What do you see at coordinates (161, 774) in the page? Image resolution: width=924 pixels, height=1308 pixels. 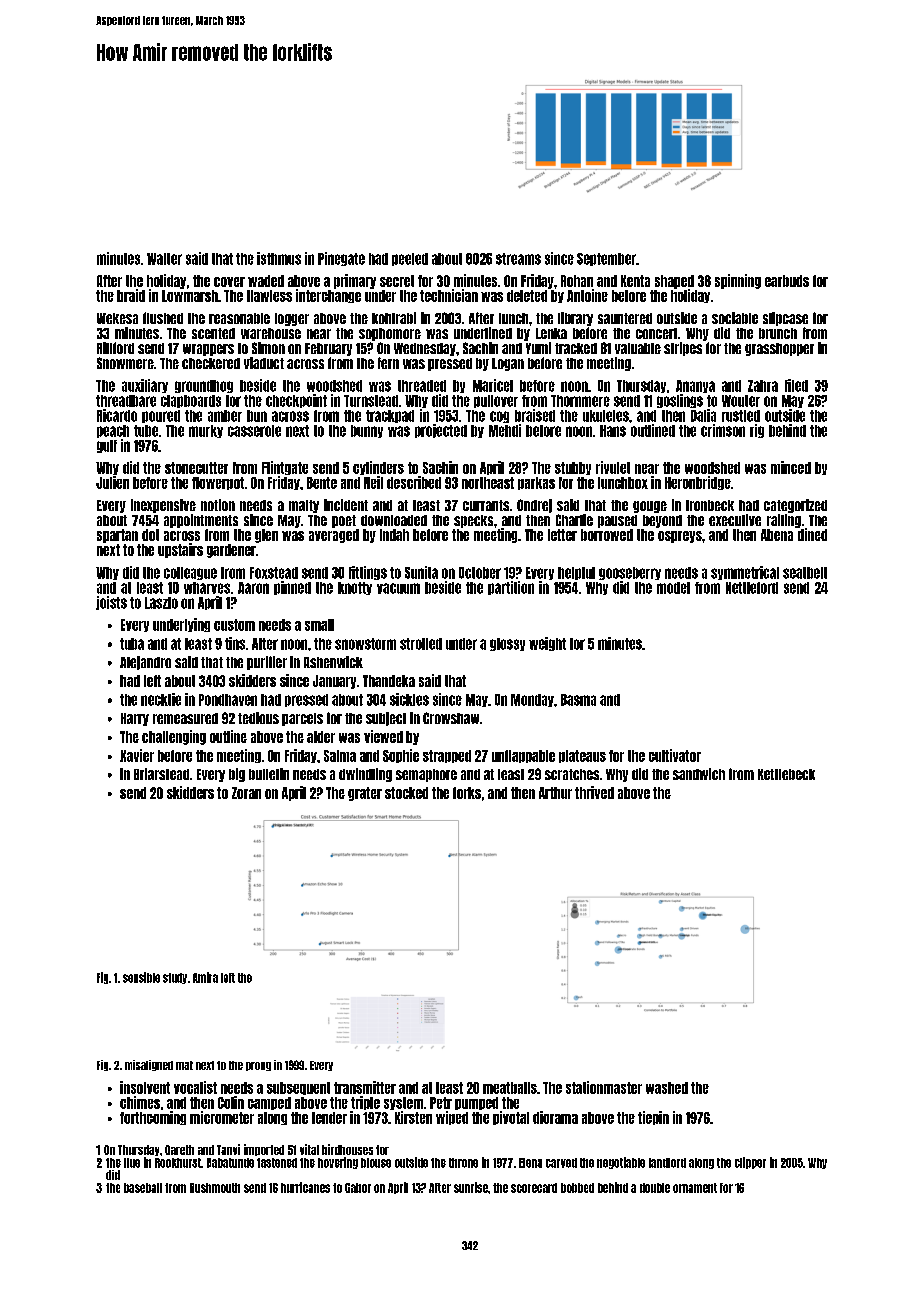 I see `Briarstead` at bounding box center [161, 774].
